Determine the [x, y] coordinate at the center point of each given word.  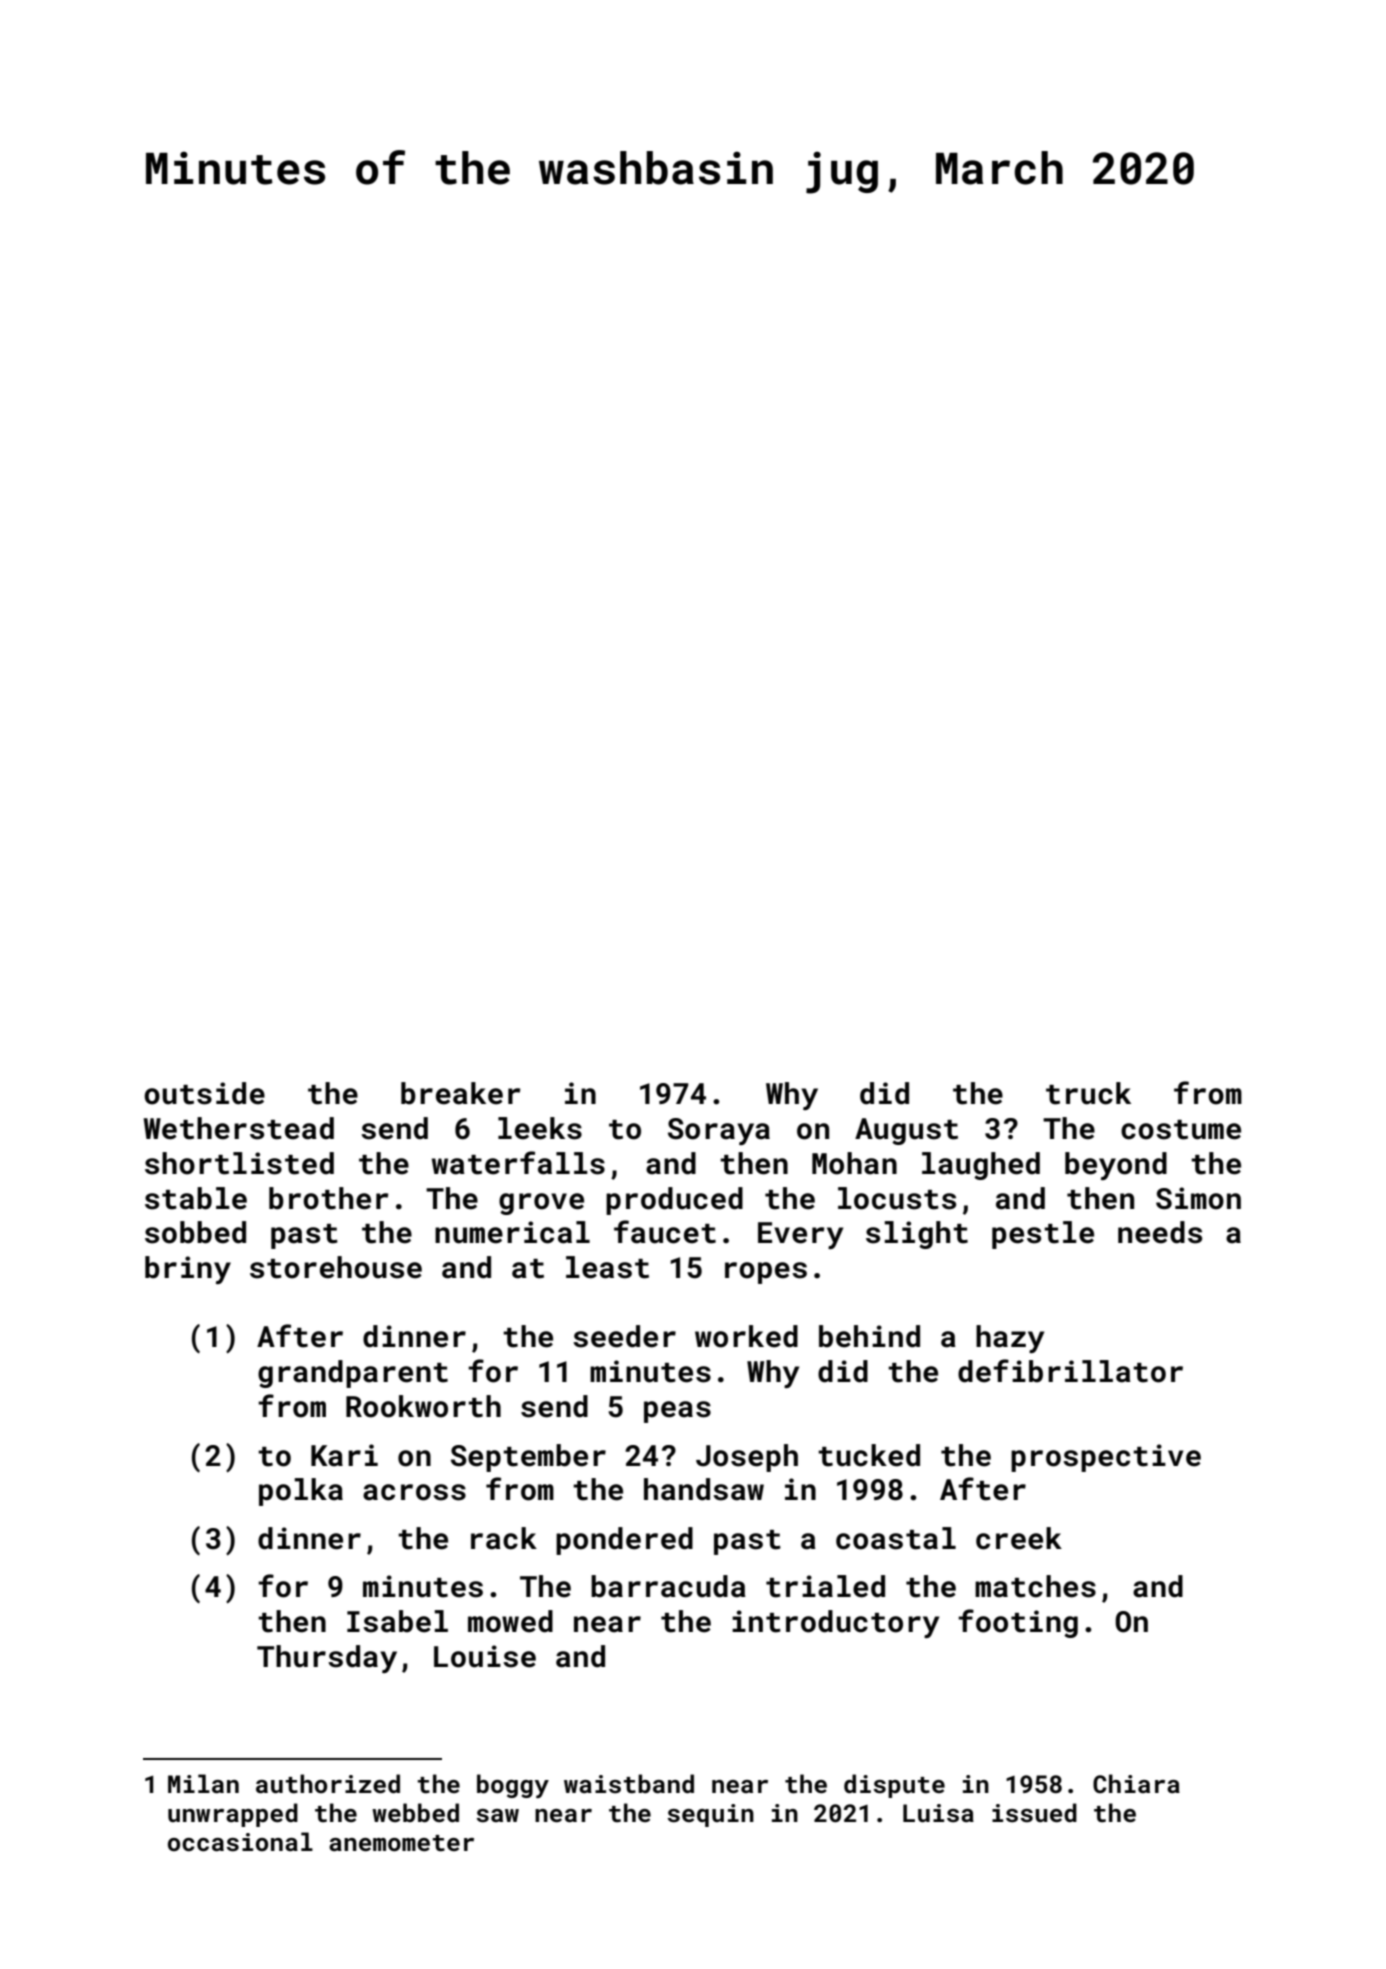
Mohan [854, 1163]
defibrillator [1070, 1371]
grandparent [353, 1374]
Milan [203, 1783]
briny [188, 1270]
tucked [869, 1455]
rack [504, 1538]
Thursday [327, 1659]
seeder [624, 1336]
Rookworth [423, 1406]
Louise [485, 1656]
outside [204, 1093]
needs [1160, 1232]
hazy [1010, 1339]
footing [1018, 1623]
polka [301, 1492]
